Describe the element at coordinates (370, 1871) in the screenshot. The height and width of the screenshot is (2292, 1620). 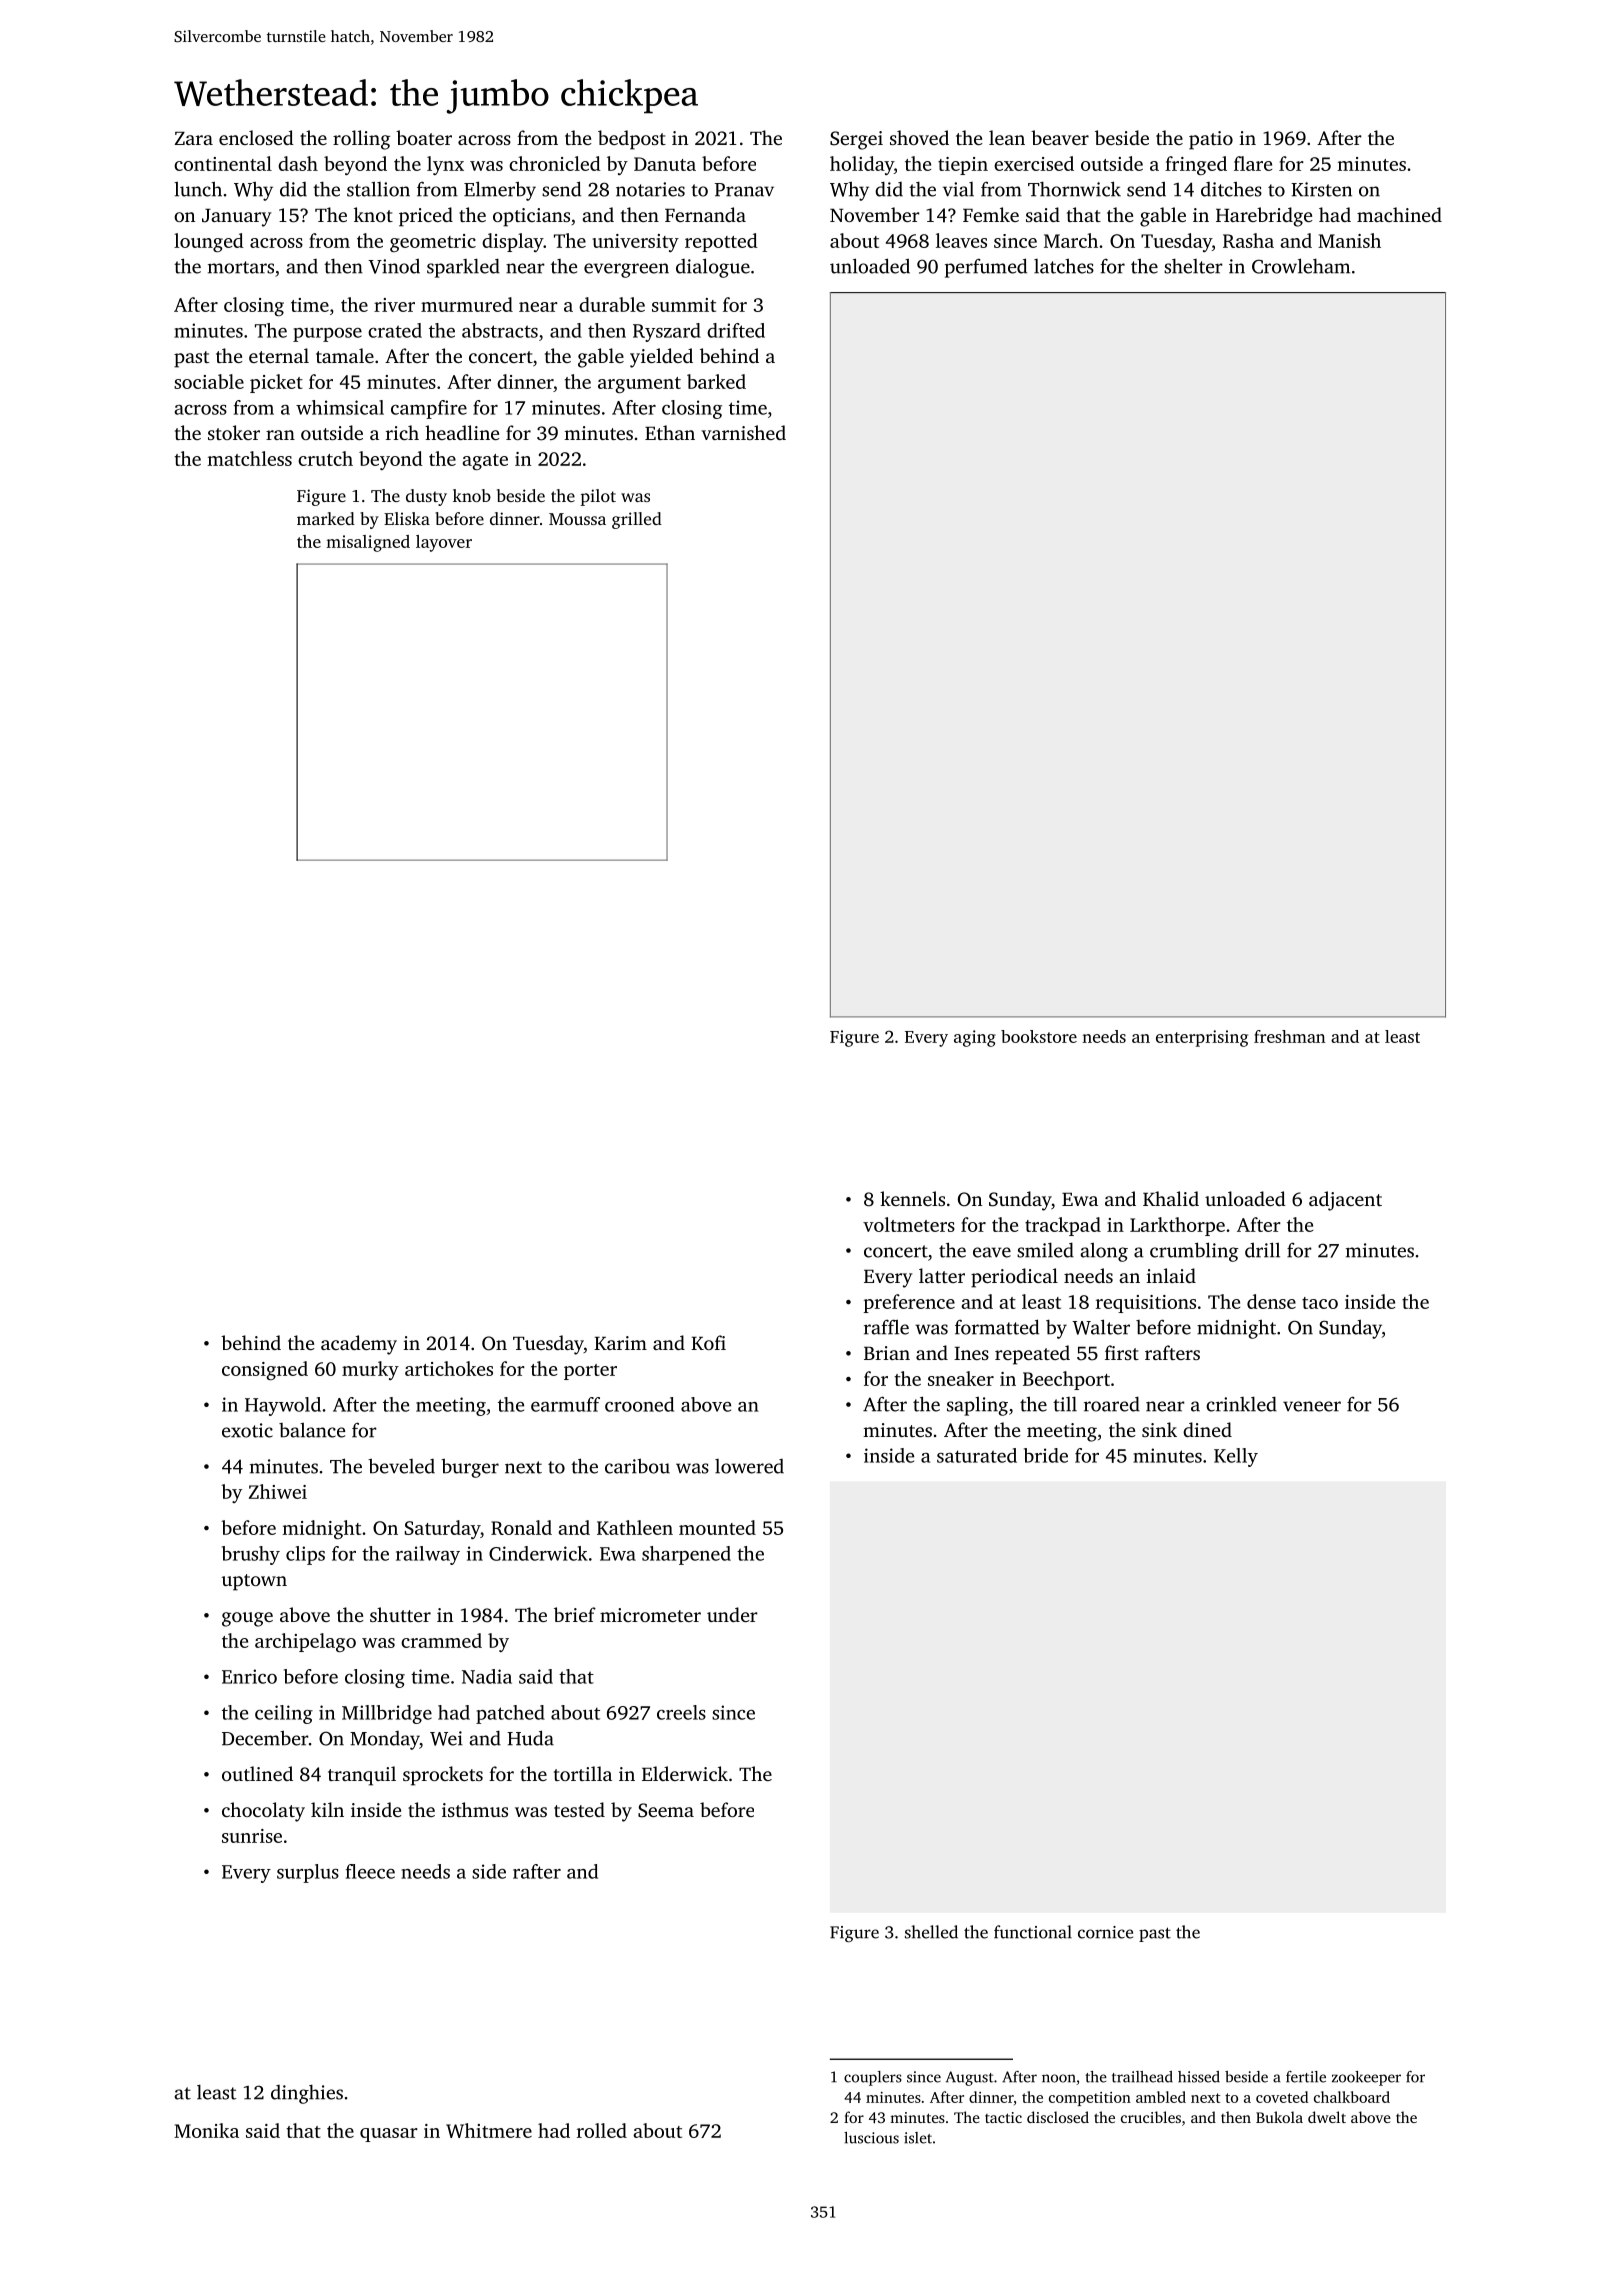
I see `fleece` at that location.
